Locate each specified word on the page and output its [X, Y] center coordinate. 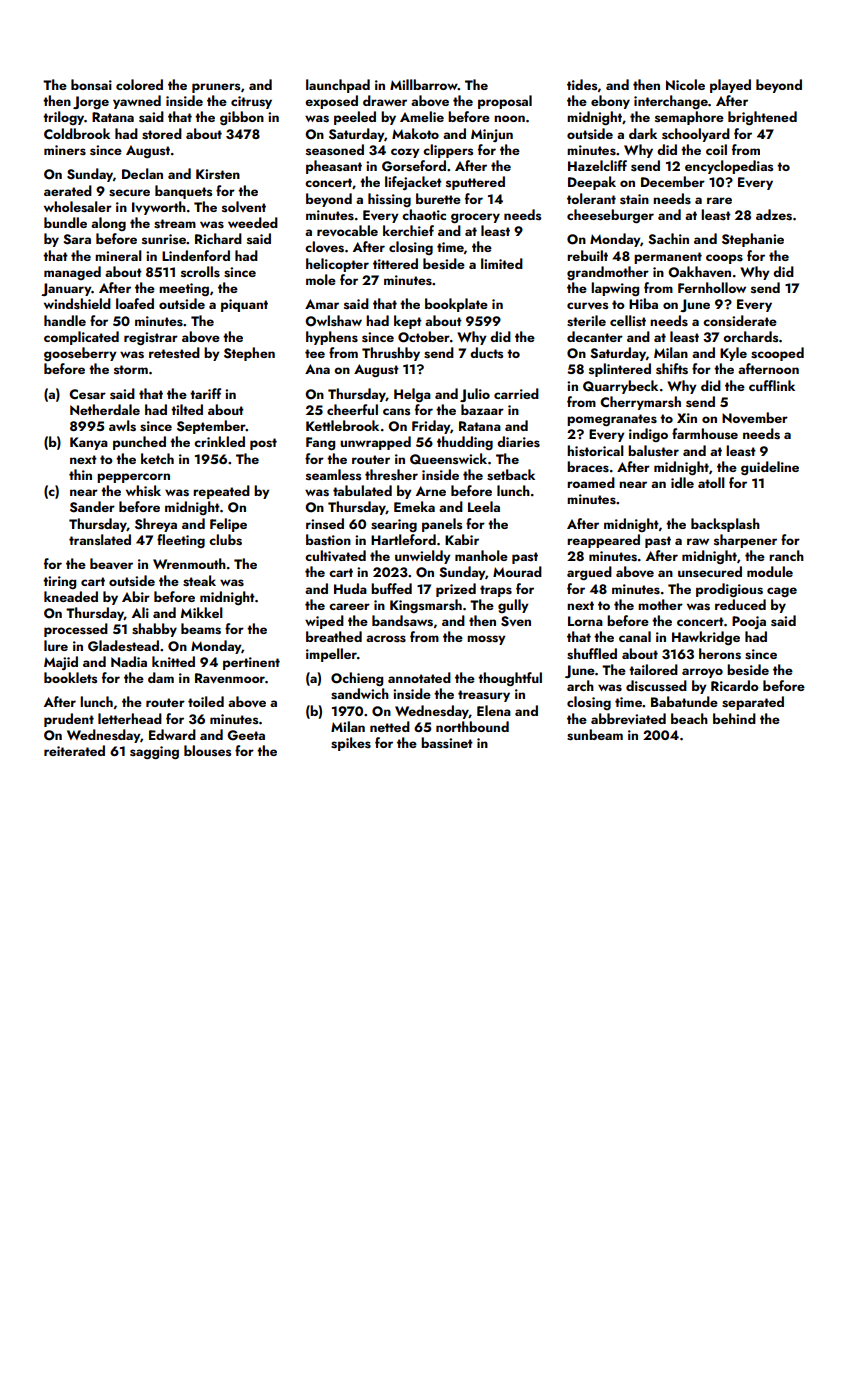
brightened [762, 118]
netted [390, 726]
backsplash [725, 525]
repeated [221, 492]
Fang [320, 443]
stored [162, 134]
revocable [347, 230]
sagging [154, 752]
